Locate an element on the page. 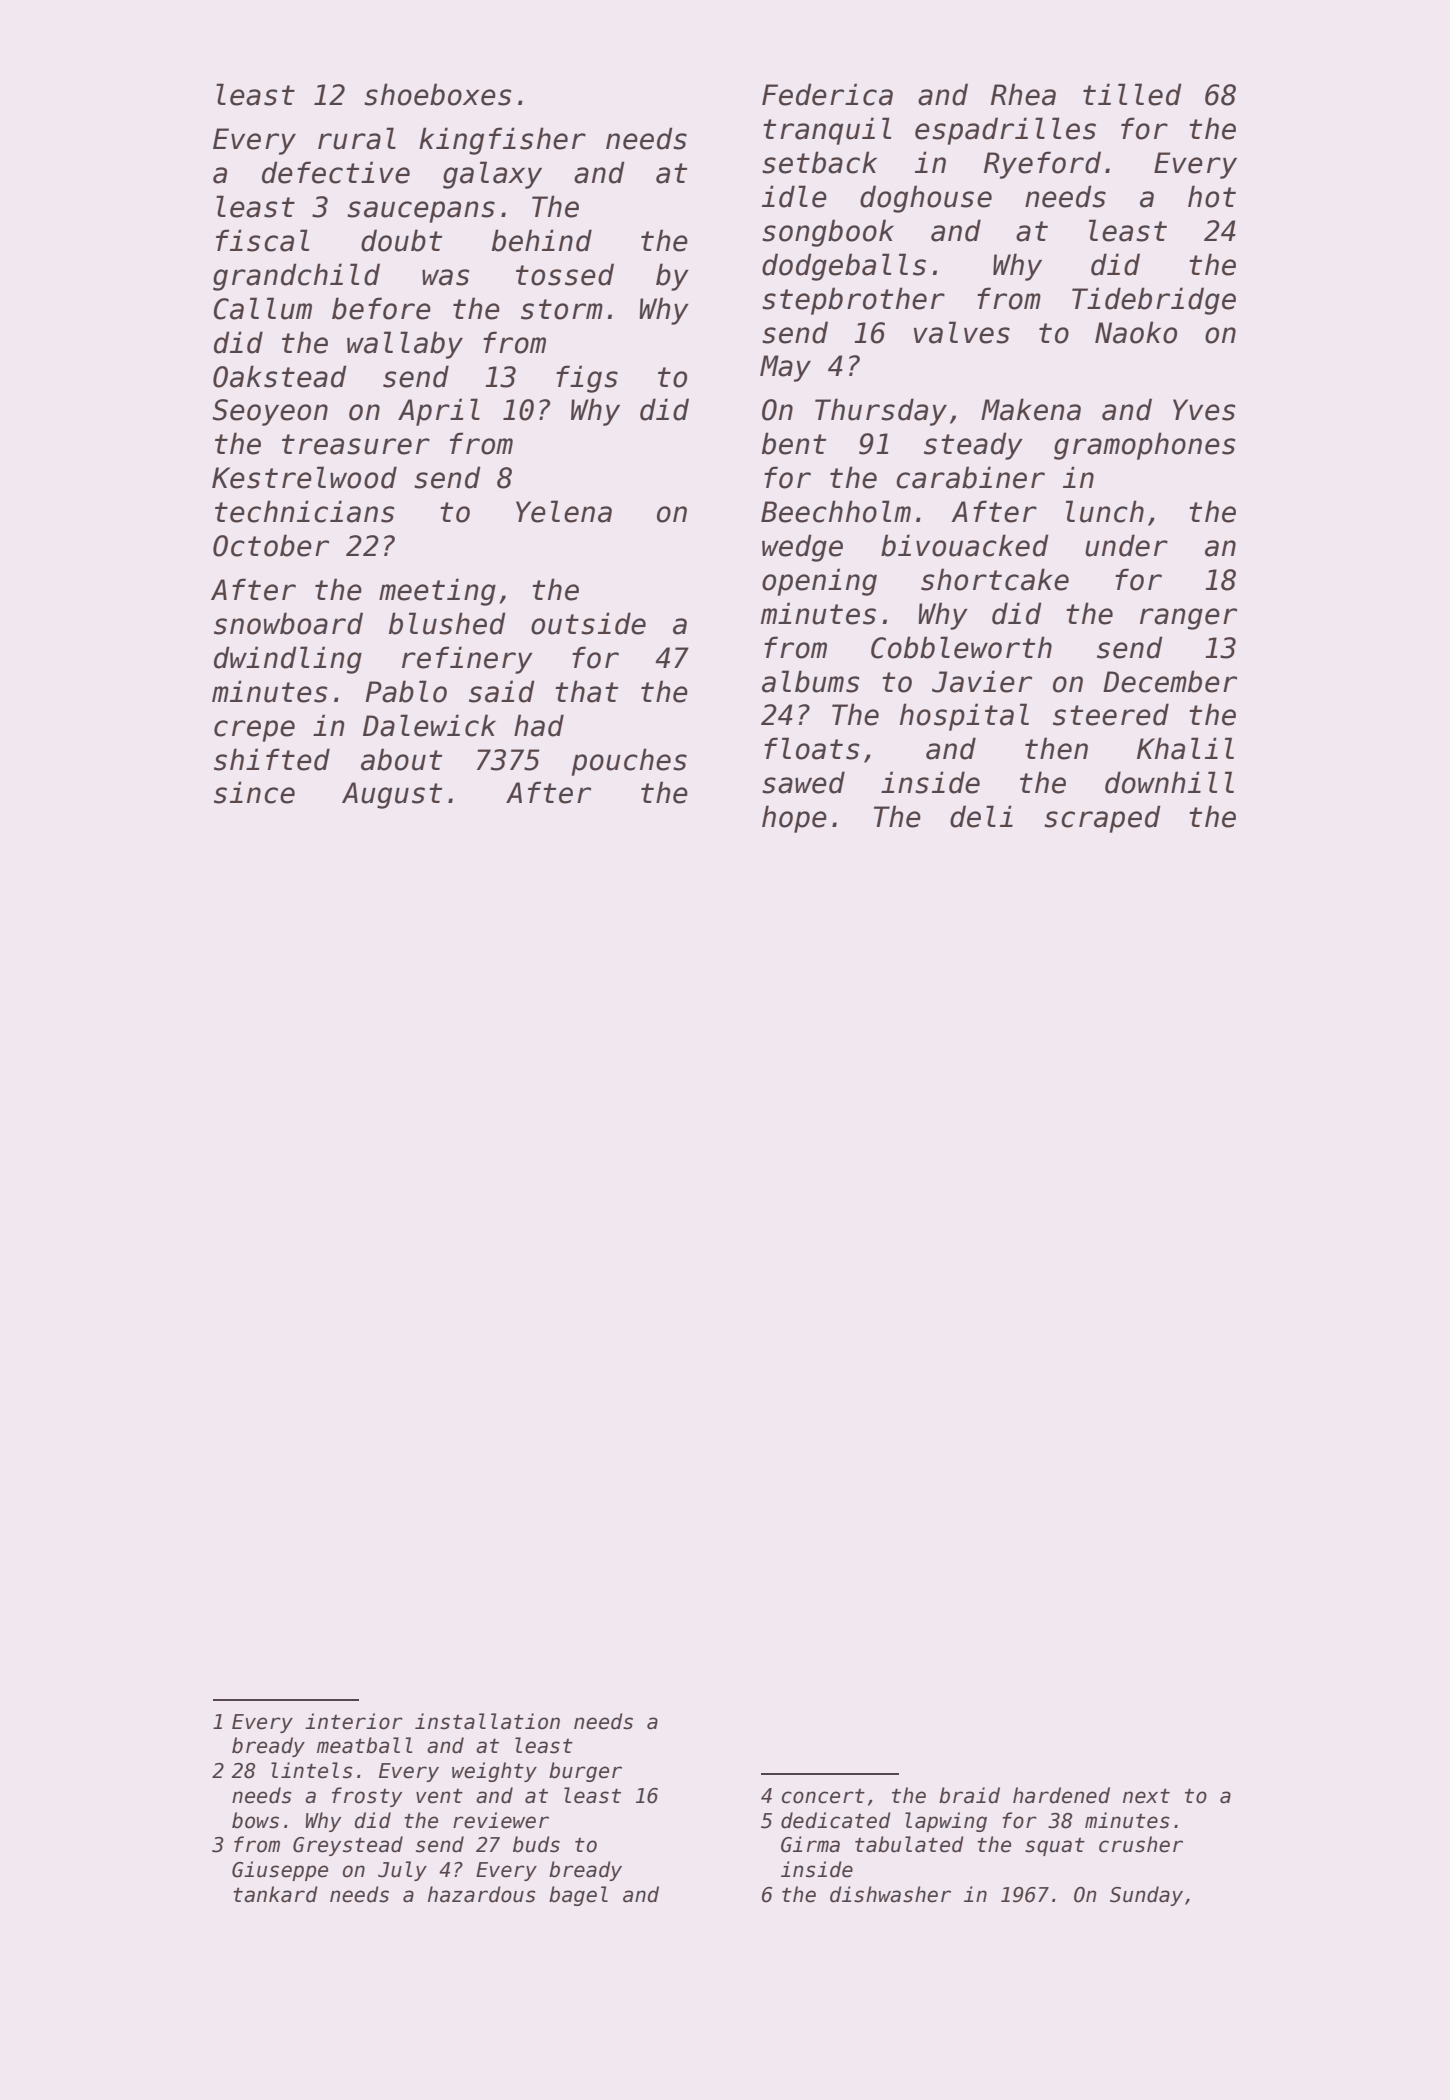 The width and height of the document is (1450, 2100). scraped is located at coordinates (1102, 819).
